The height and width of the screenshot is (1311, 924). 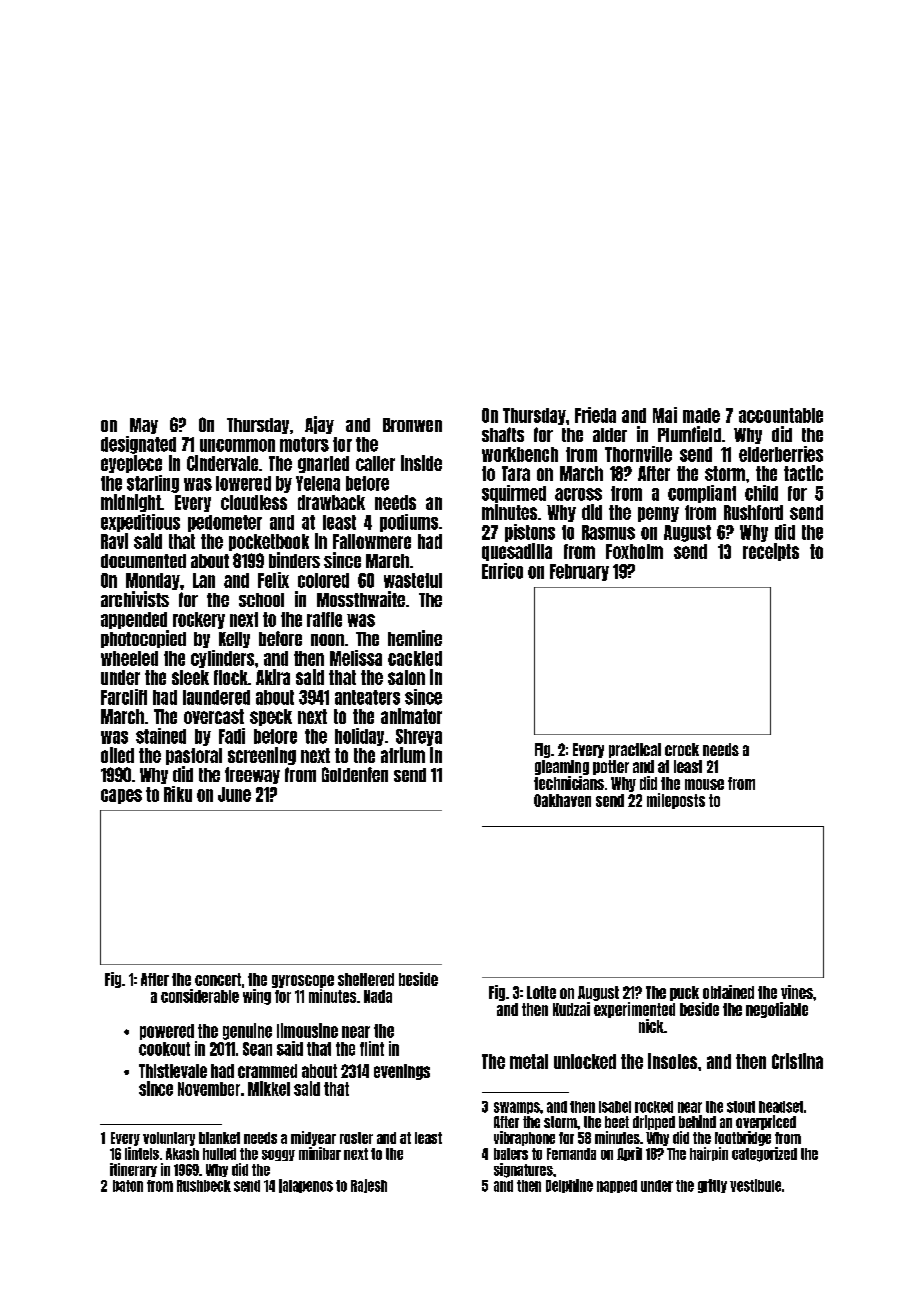 I want to click on atrium, so click(x=403, y=755).
